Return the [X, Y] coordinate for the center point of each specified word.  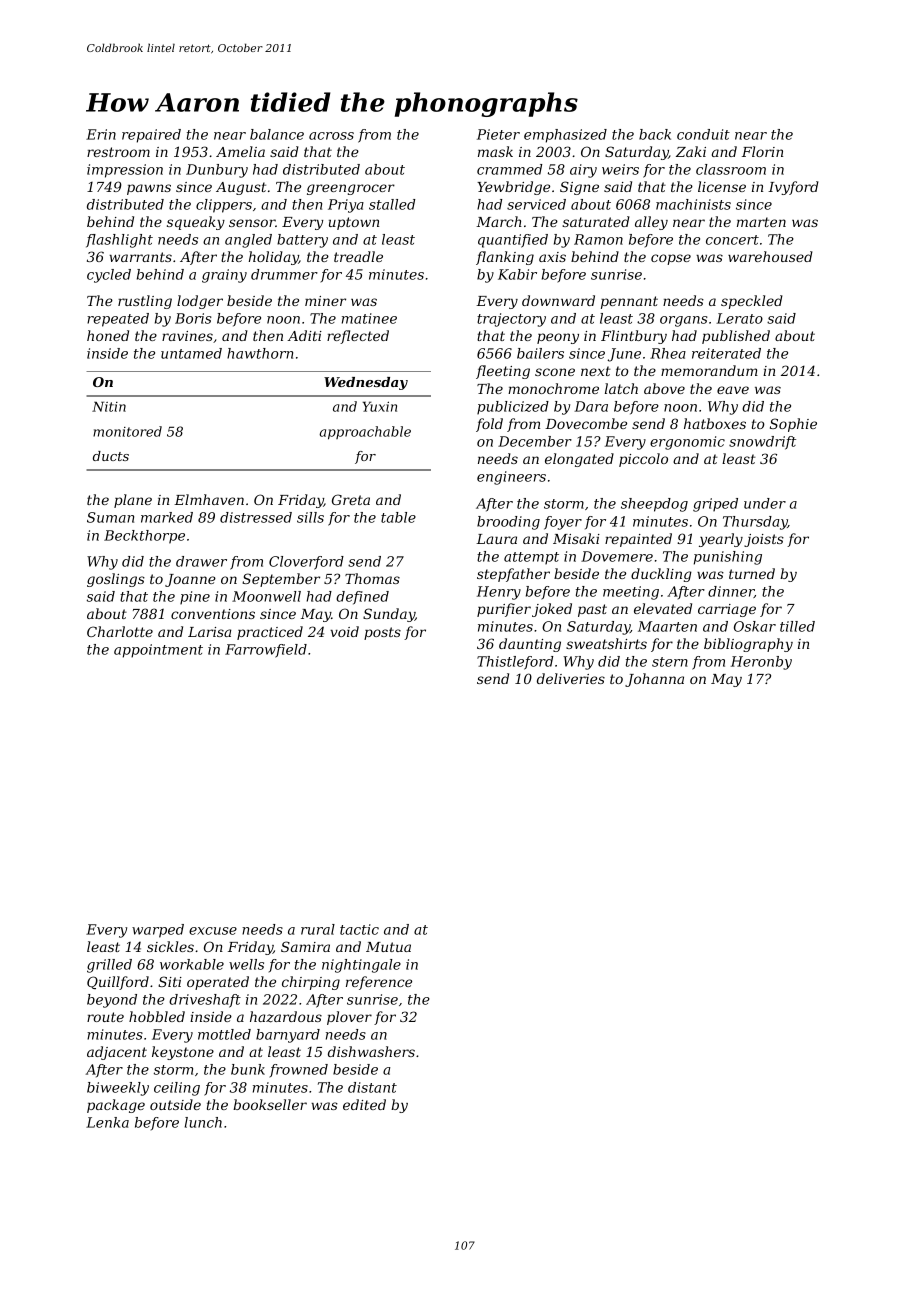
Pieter [498, 134]
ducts [111, 456]
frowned [298, 1071]
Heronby [761, 663]
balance [277, 134]
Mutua [388, 947]
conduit [703, 134]
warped [158, 931]
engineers [511, 478]
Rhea [668, 353]
